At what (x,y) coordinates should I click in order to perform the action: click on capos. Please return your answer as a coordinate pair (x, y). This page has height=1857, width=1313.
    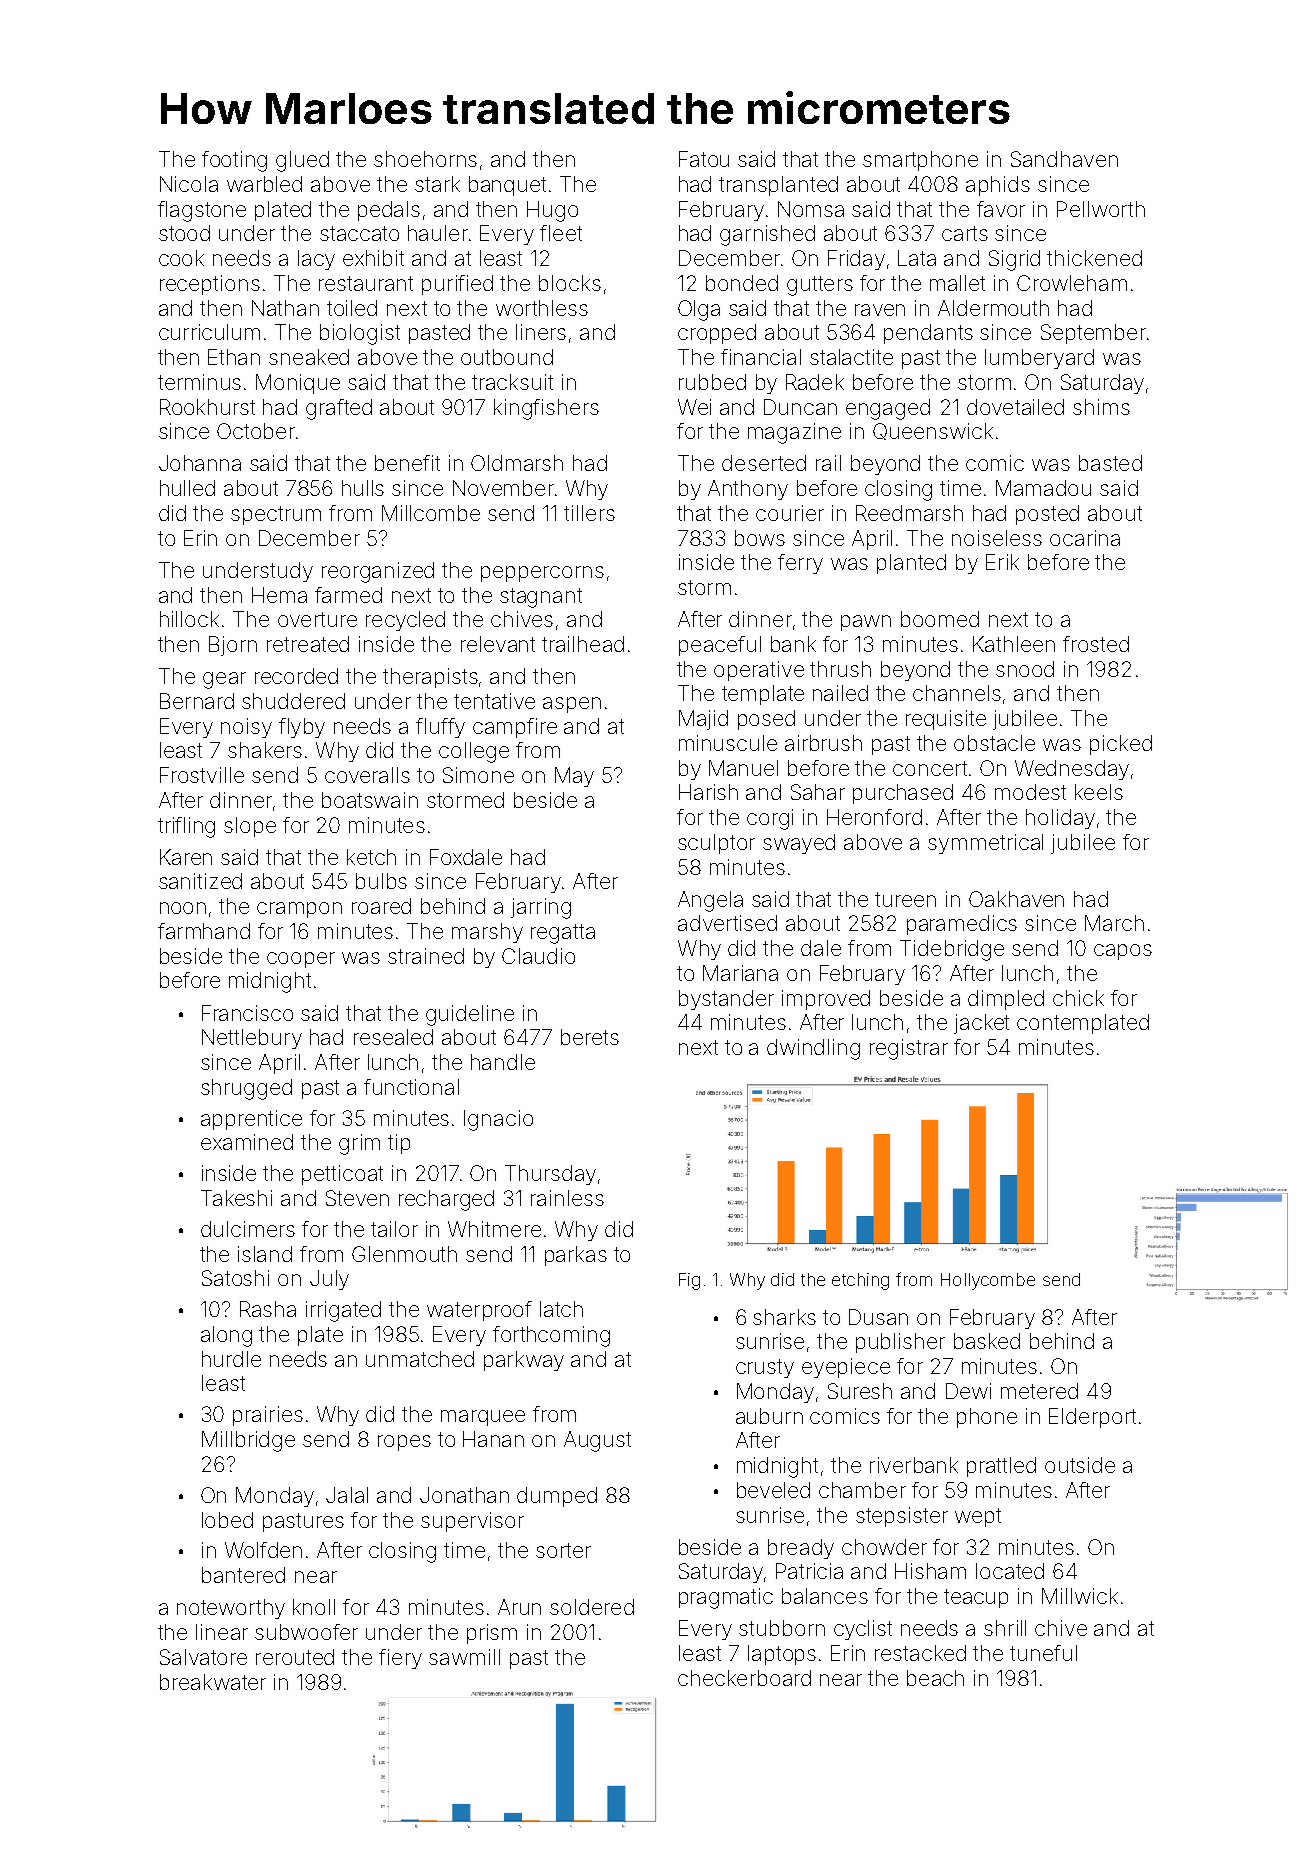
    Looking at the image, I should click on (1123, 952).
